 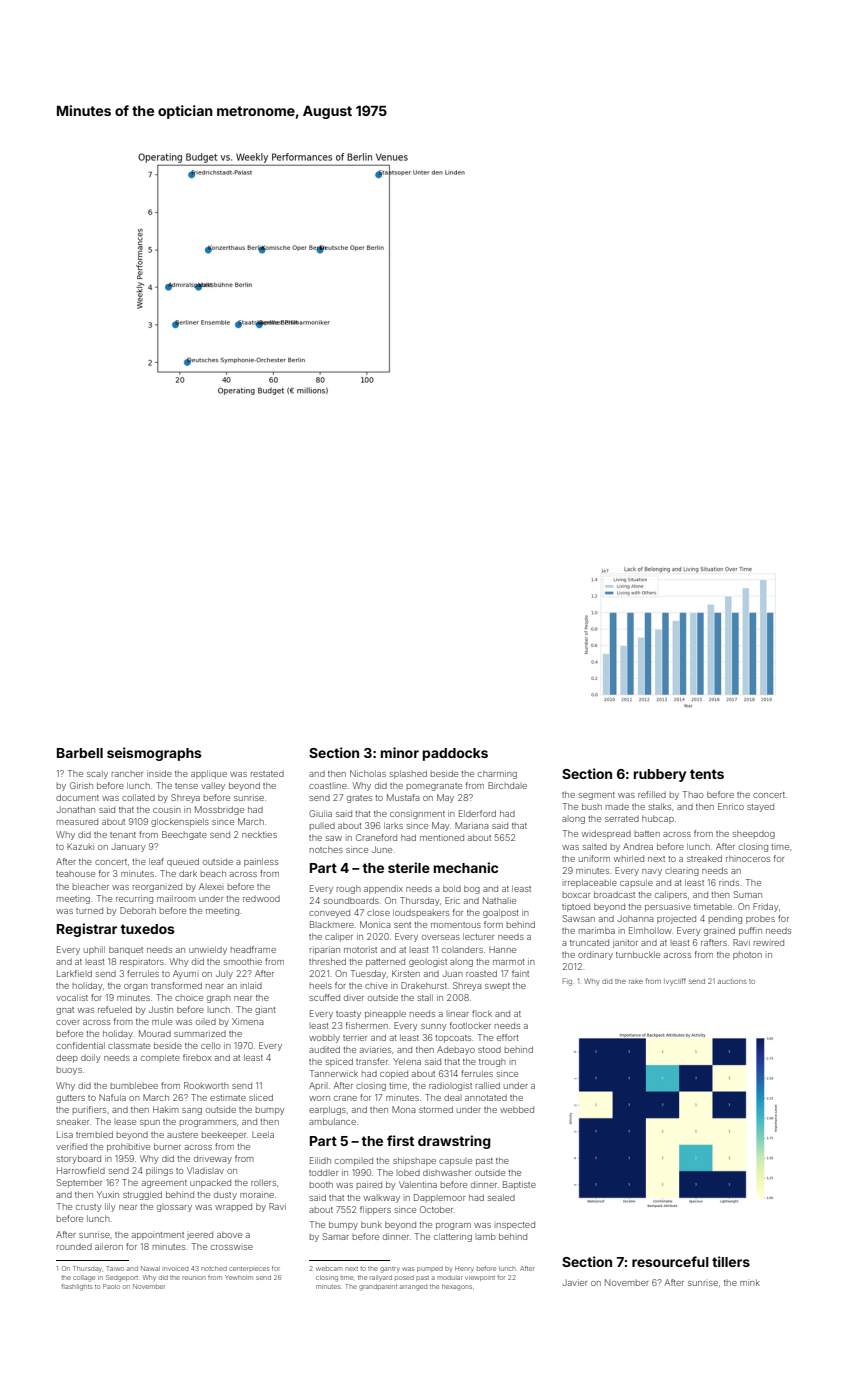 I want to click on Ivycliff, so click(x=675, y=982).
